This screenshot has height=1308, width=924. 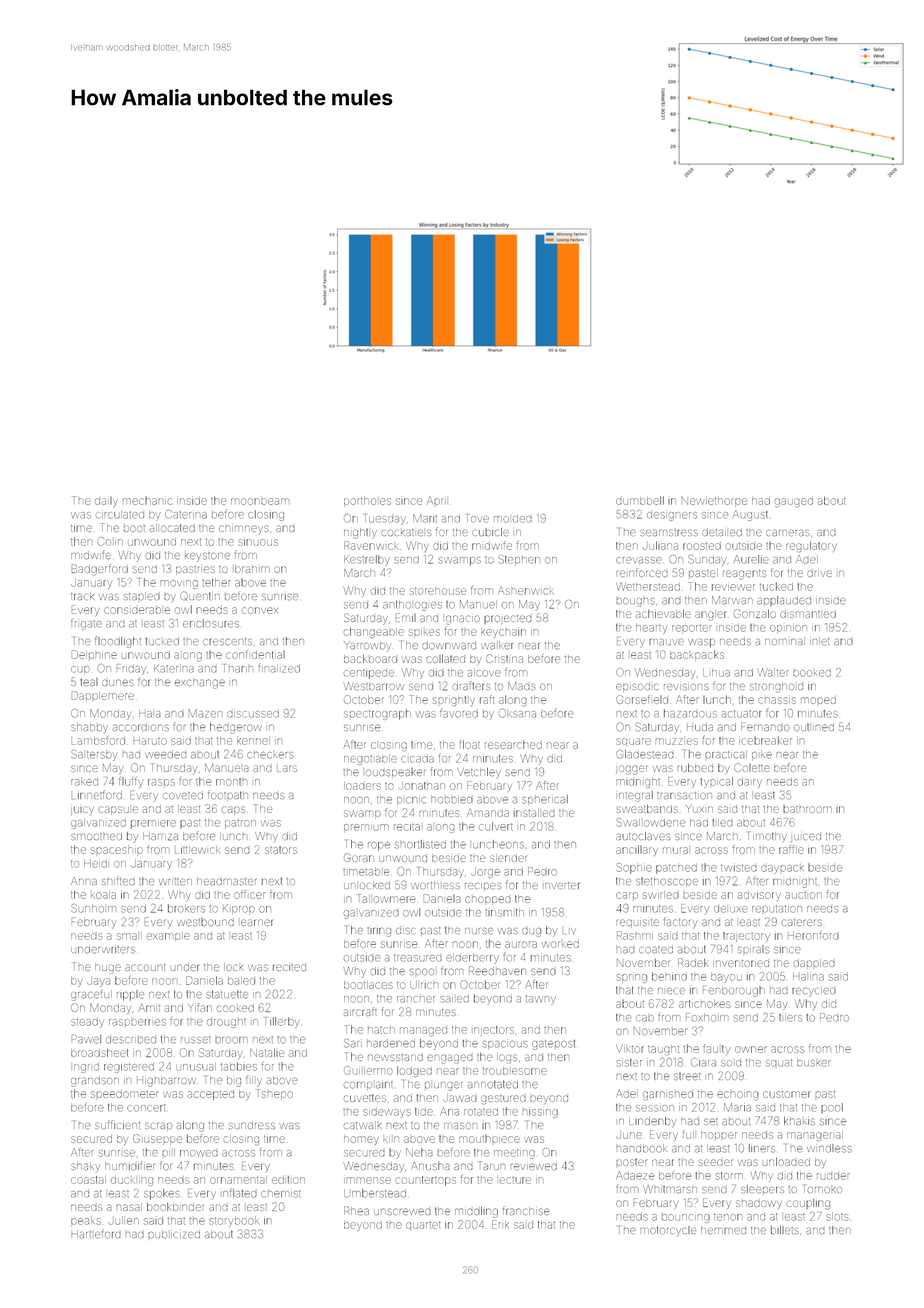 I want to click on chimneys, so click(x=244, y=529).
